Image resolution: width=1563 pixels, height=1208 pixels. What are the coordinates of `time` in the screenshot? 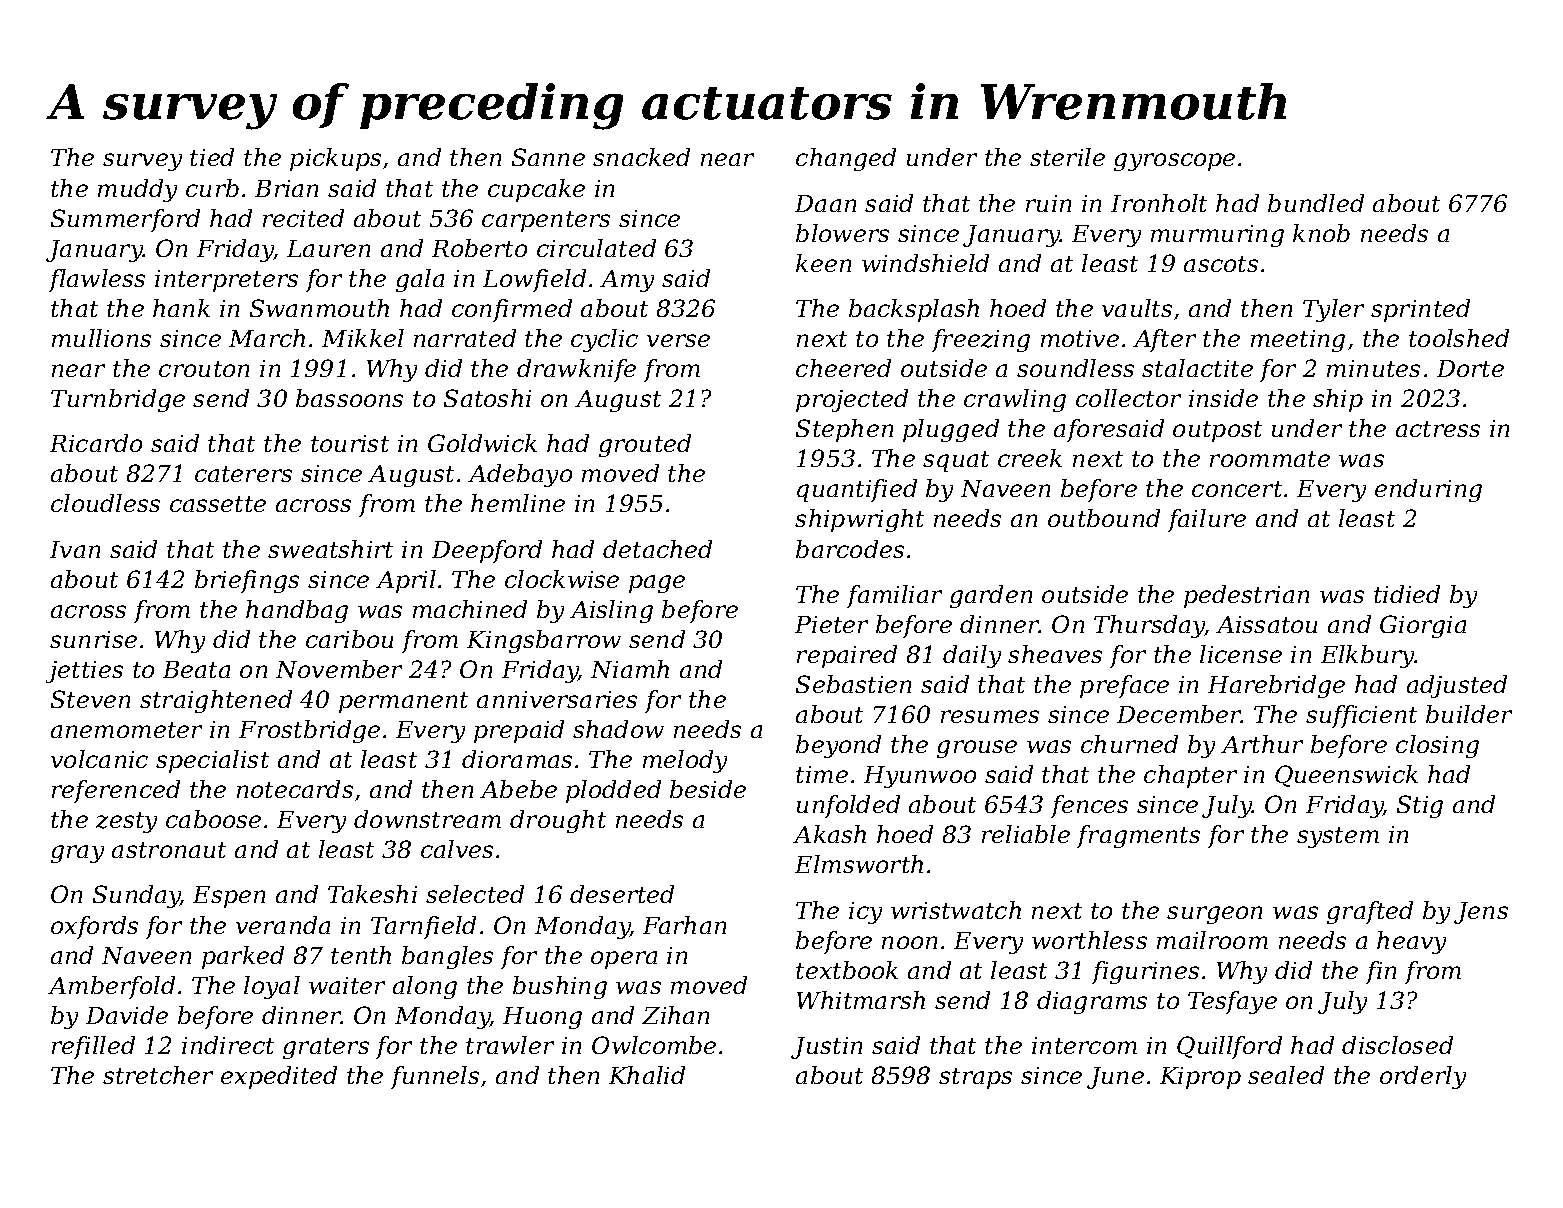 It's located at (822, 774).
